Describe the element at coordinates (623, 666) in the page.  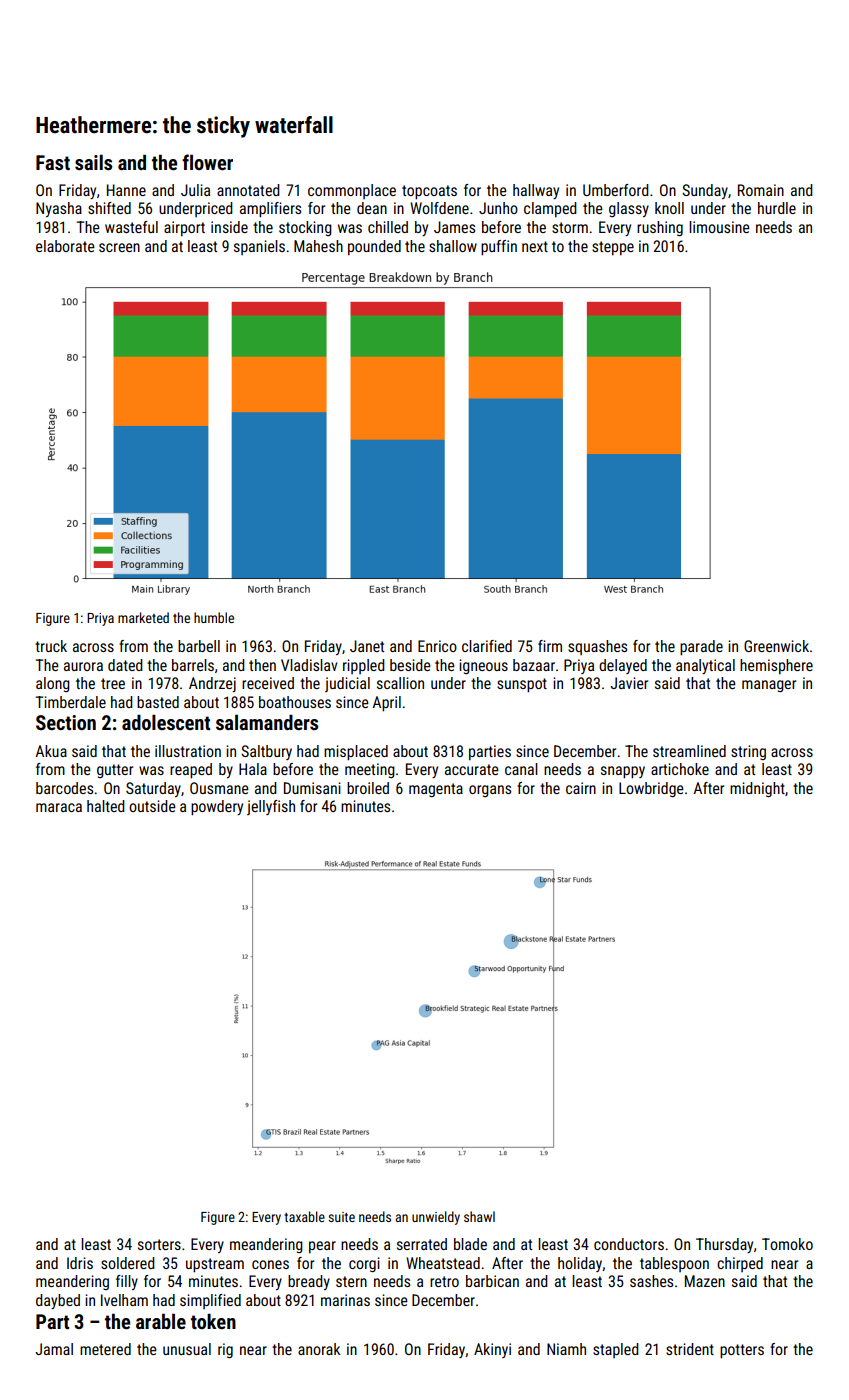
I see `delayed` at that location.
